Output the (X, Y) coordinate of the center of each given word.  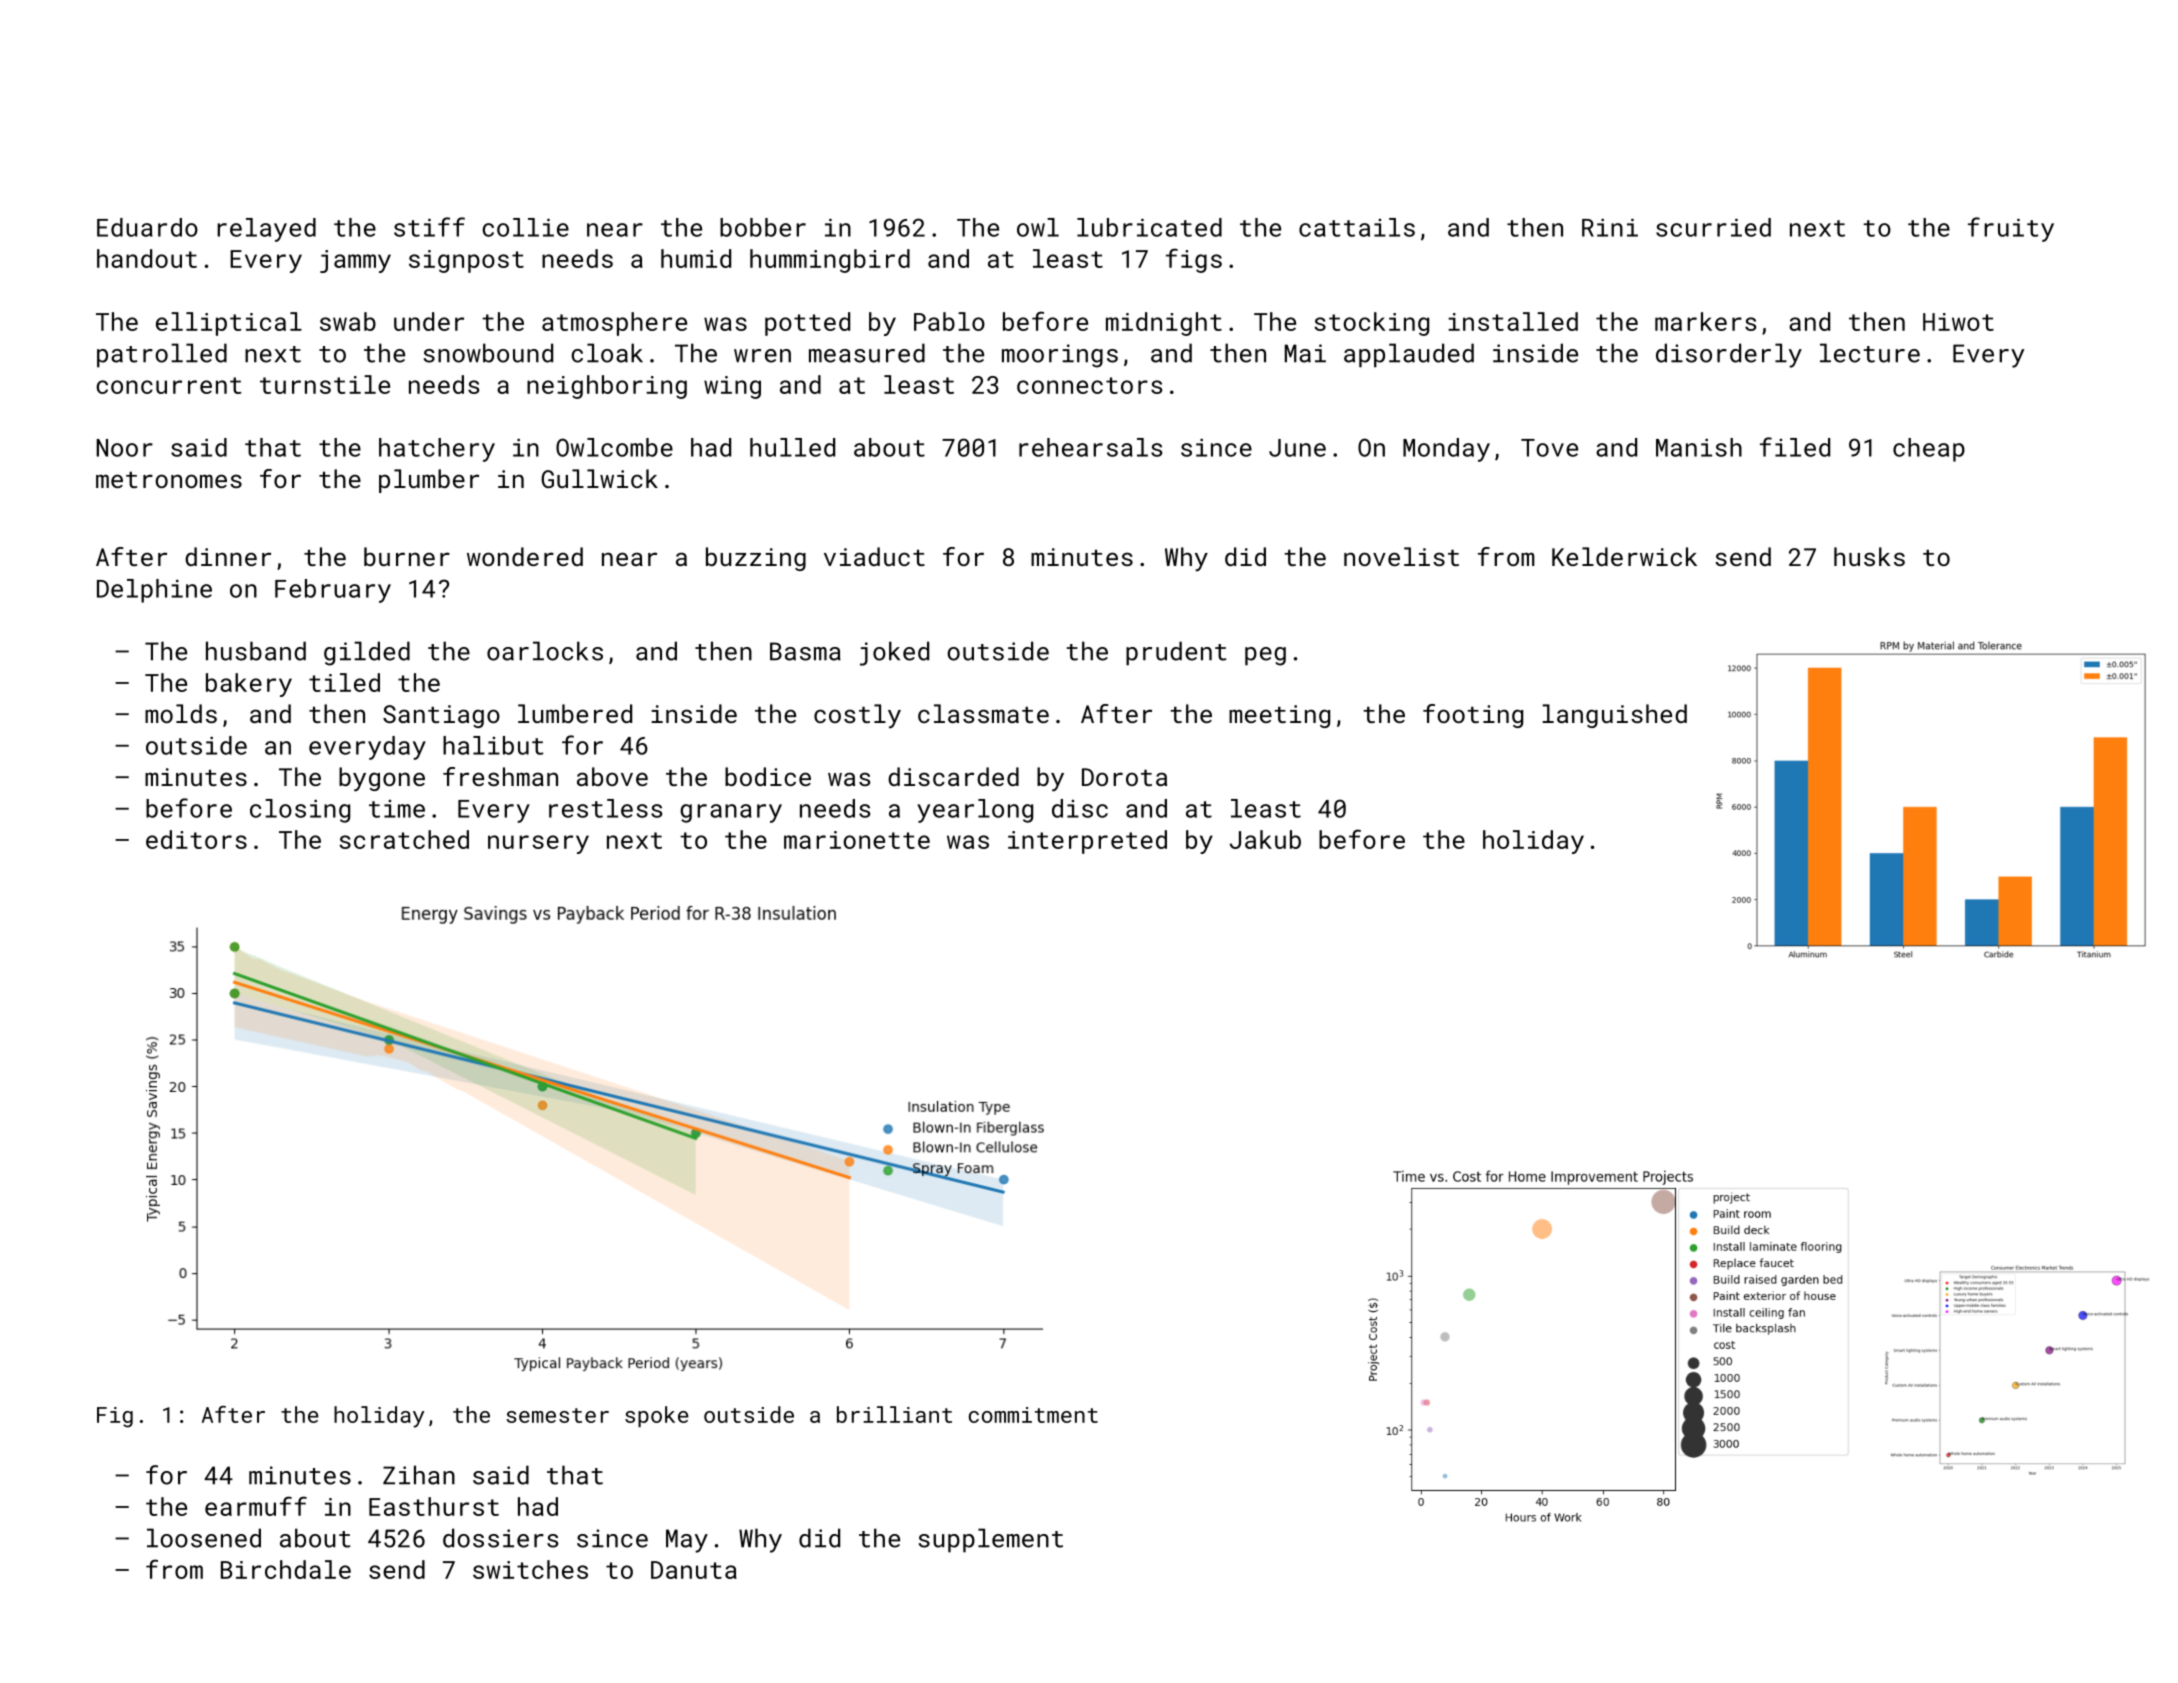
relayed (266, 230)
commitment (1033, 1415)
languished (1614, 716)
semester (557, 1415)
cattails (1357, 227)
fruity (2011, 229)
